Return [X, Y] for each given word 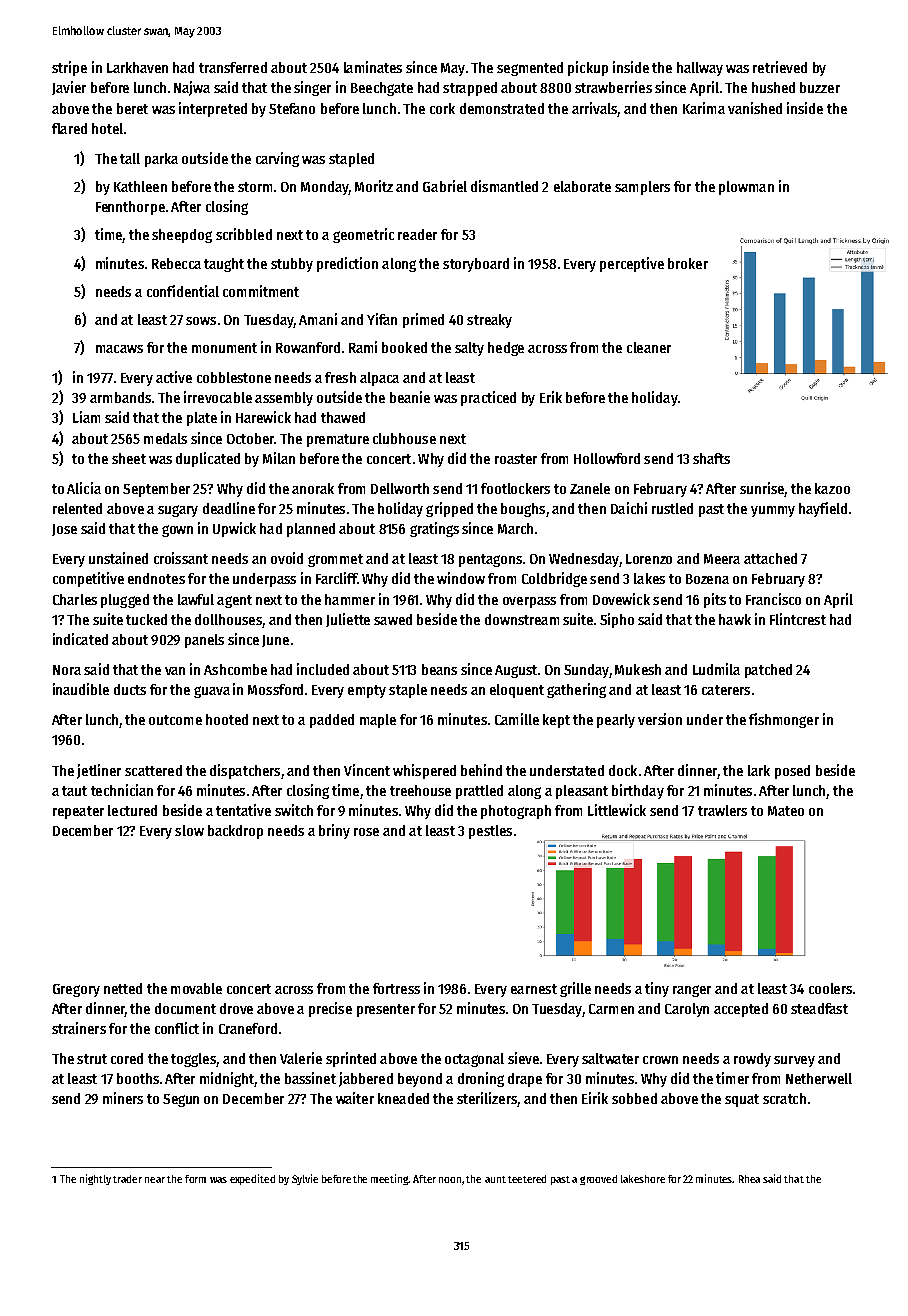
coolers [830, 988]
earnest [534, 989]
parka [161, 160]
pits [715, 600]
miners [123, 1098]
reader [417, 234]
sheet [129, 458]
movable [196, 988]
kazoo [832, 488]
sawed [393, 619]
